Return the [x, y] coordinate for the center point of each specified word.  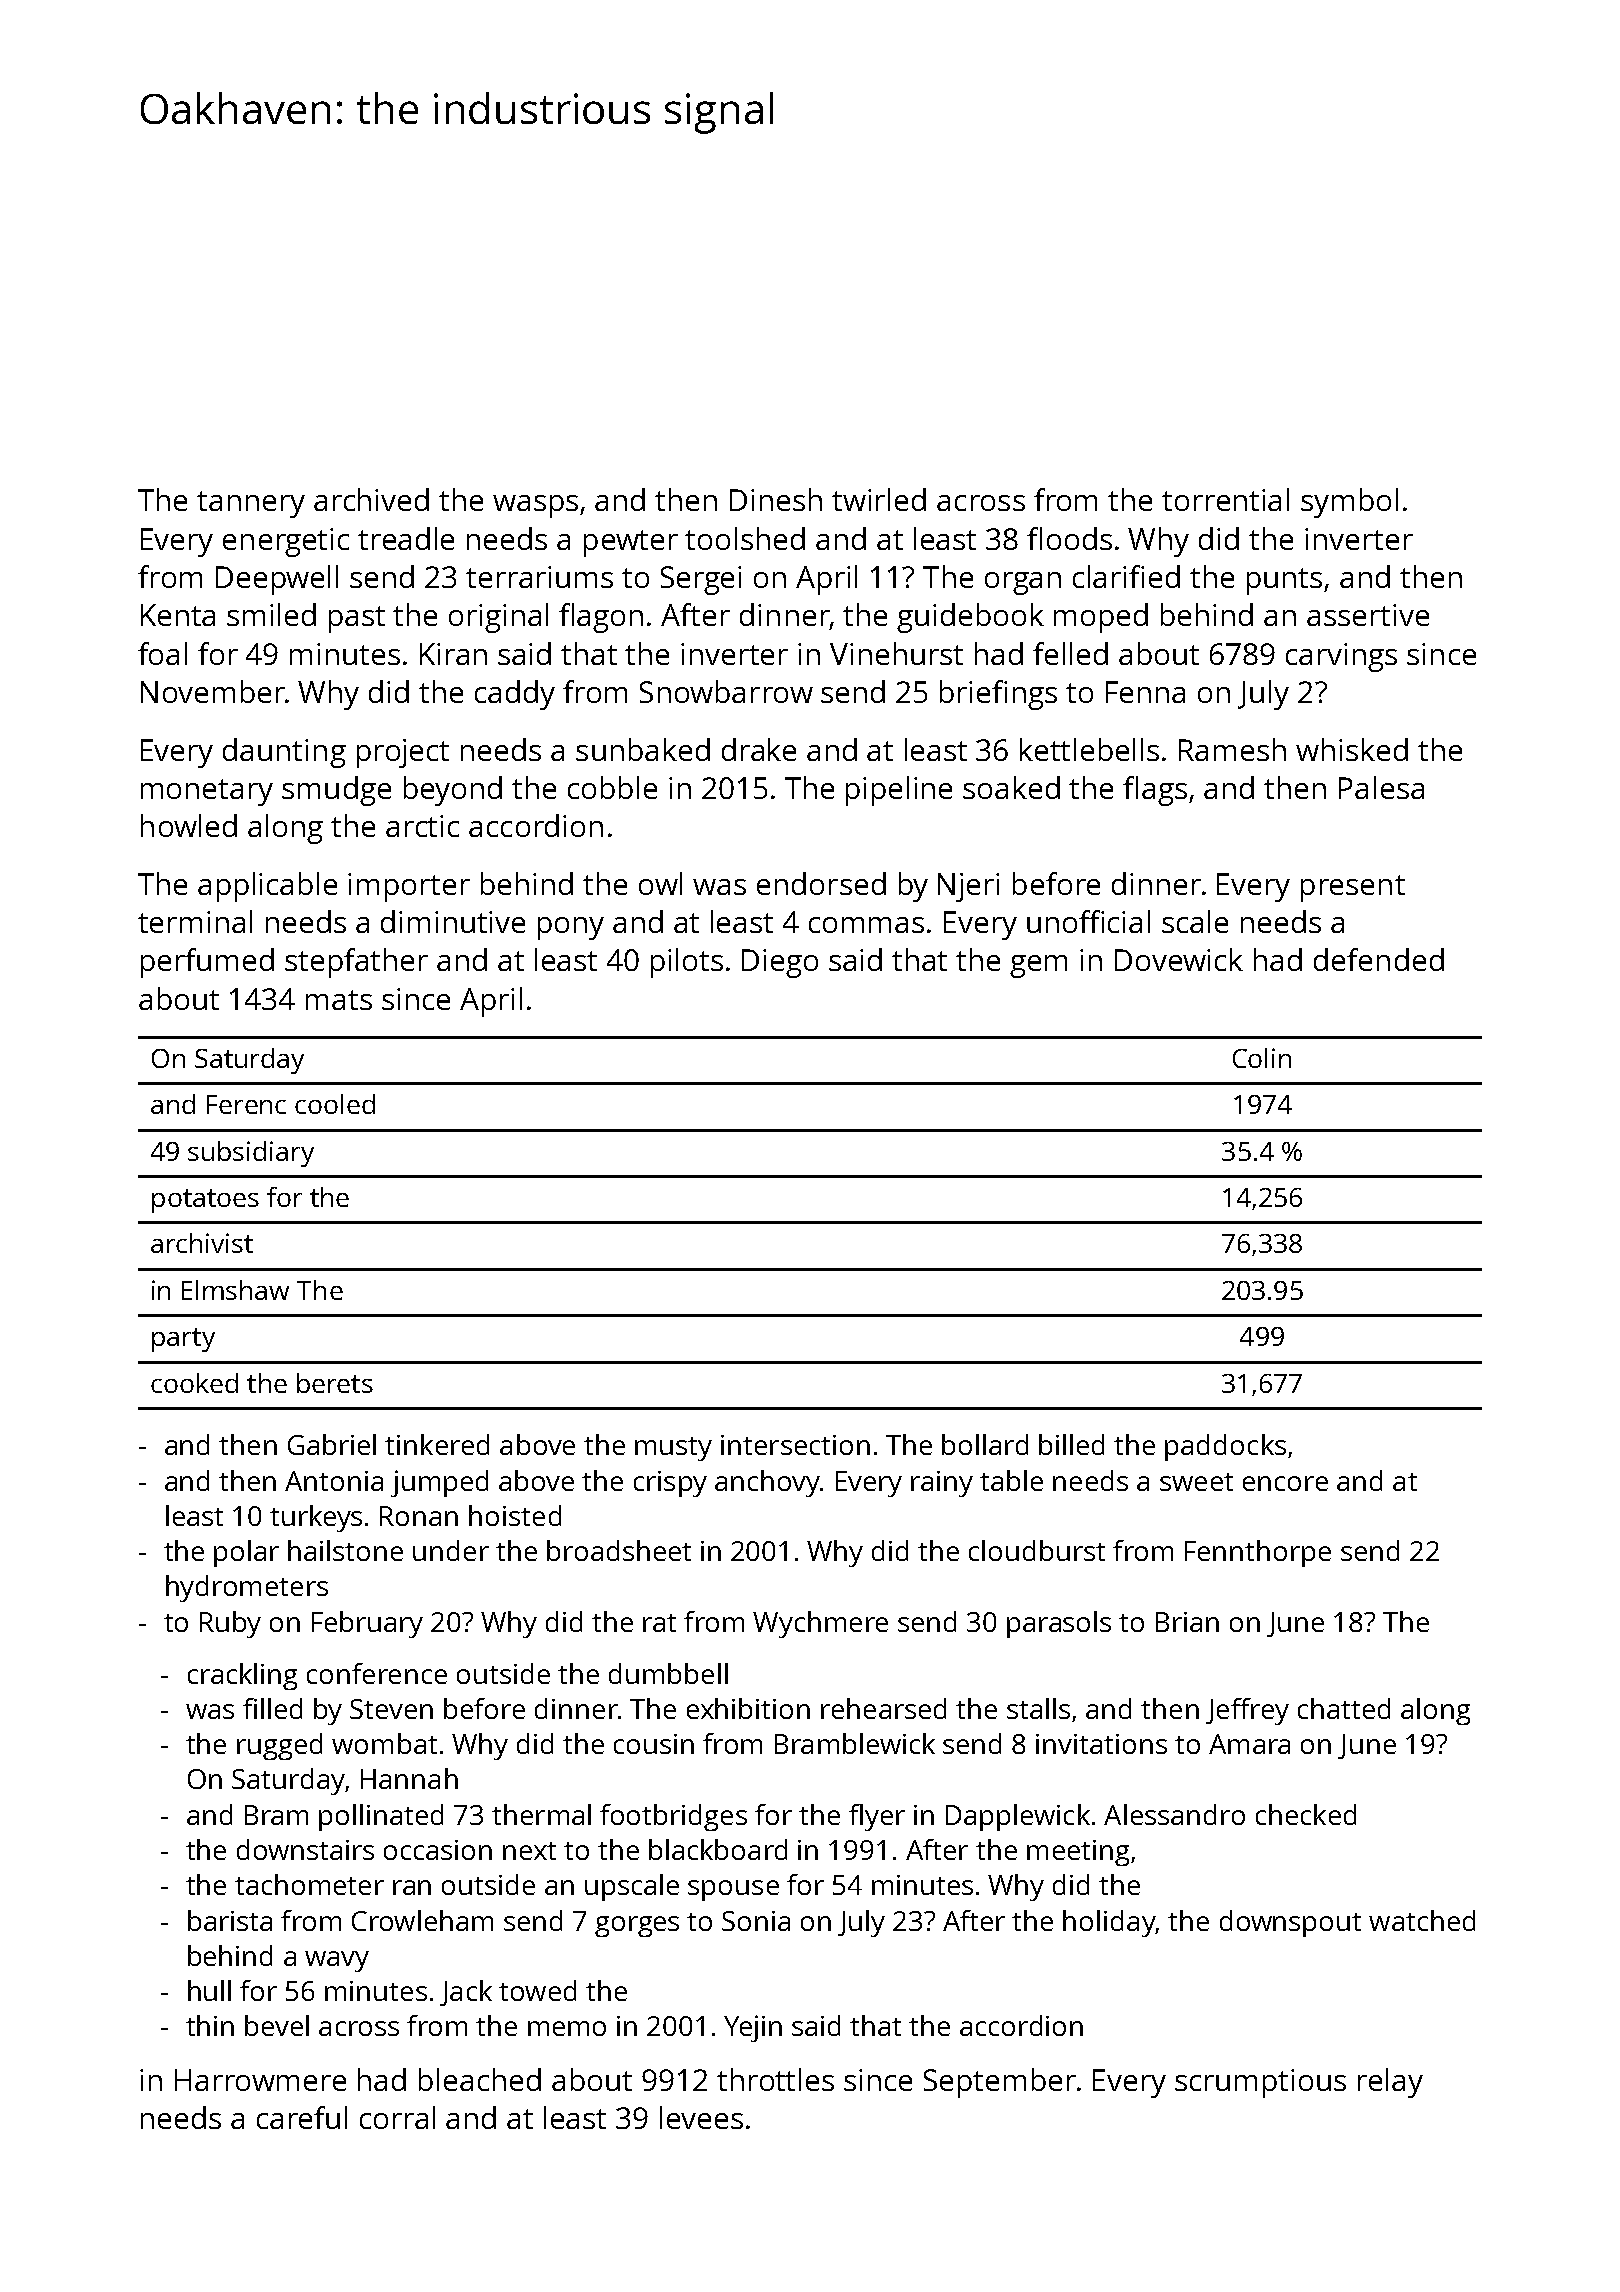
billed [1071, 1444]
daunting [284, 753]
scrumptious [1260, 2083]
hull [209, 1990]
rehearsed [883, 1708]
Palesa [1381, 787]
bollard [985, 1444]
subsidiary [251, 1154]
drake [759, 749]
